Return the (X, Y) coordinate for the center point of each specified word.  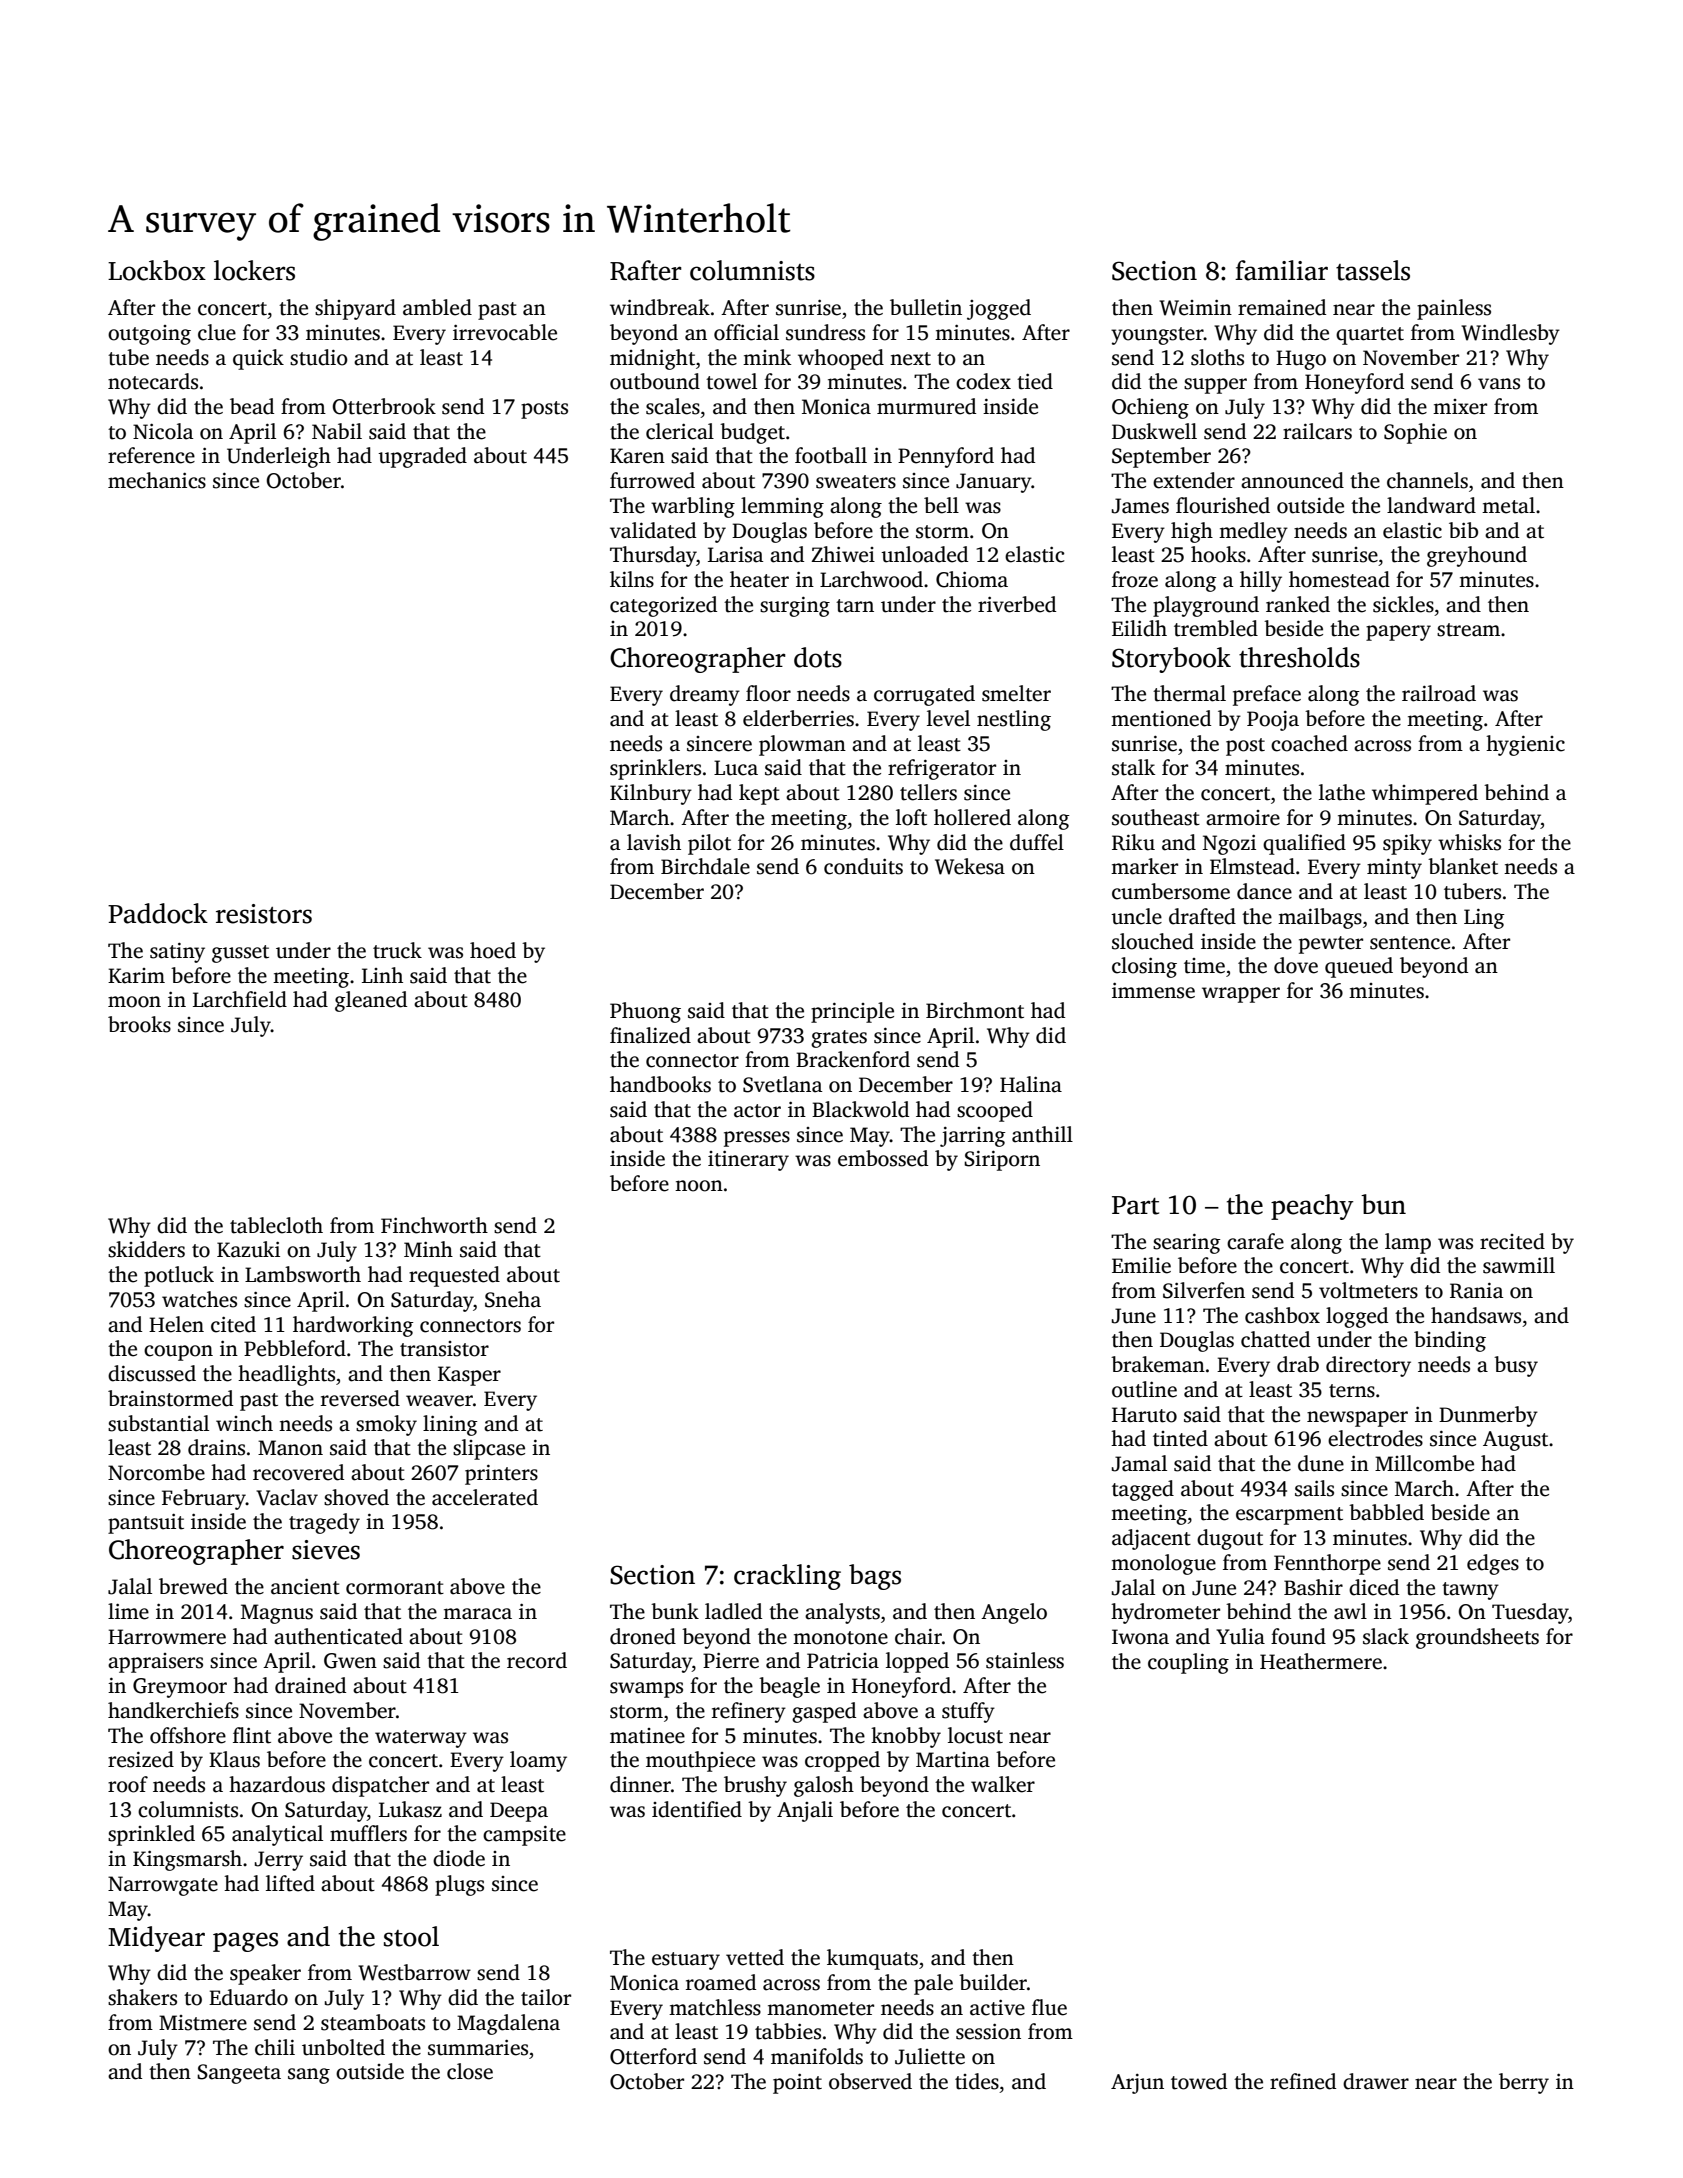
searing (1187, 1244)
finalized (650, 1035)
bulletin (926, 307)
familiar (1281, 270)
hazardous (277, 1784)
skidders (146, 1249)
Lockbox (157, 270)
